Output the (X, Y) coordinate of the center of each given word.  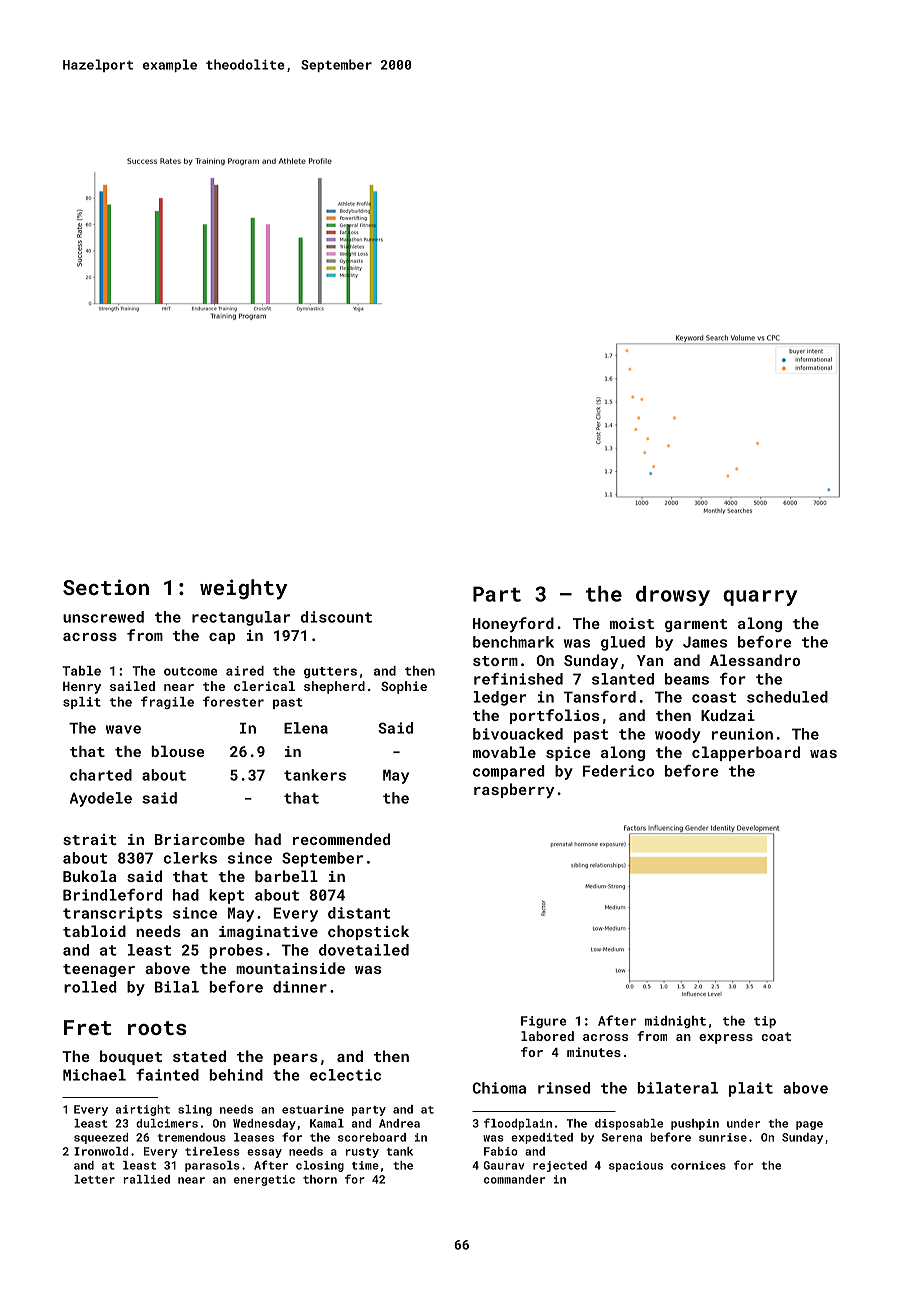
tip (765, 1022)
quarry (760, 598)
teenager (99, 970)
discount (336, 617)
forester (233, 701)
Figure (543, 1022)
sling (195, 1110)
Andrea (399, 1123)
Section (106, 587)
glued (623, 643)
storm (495, 661)
